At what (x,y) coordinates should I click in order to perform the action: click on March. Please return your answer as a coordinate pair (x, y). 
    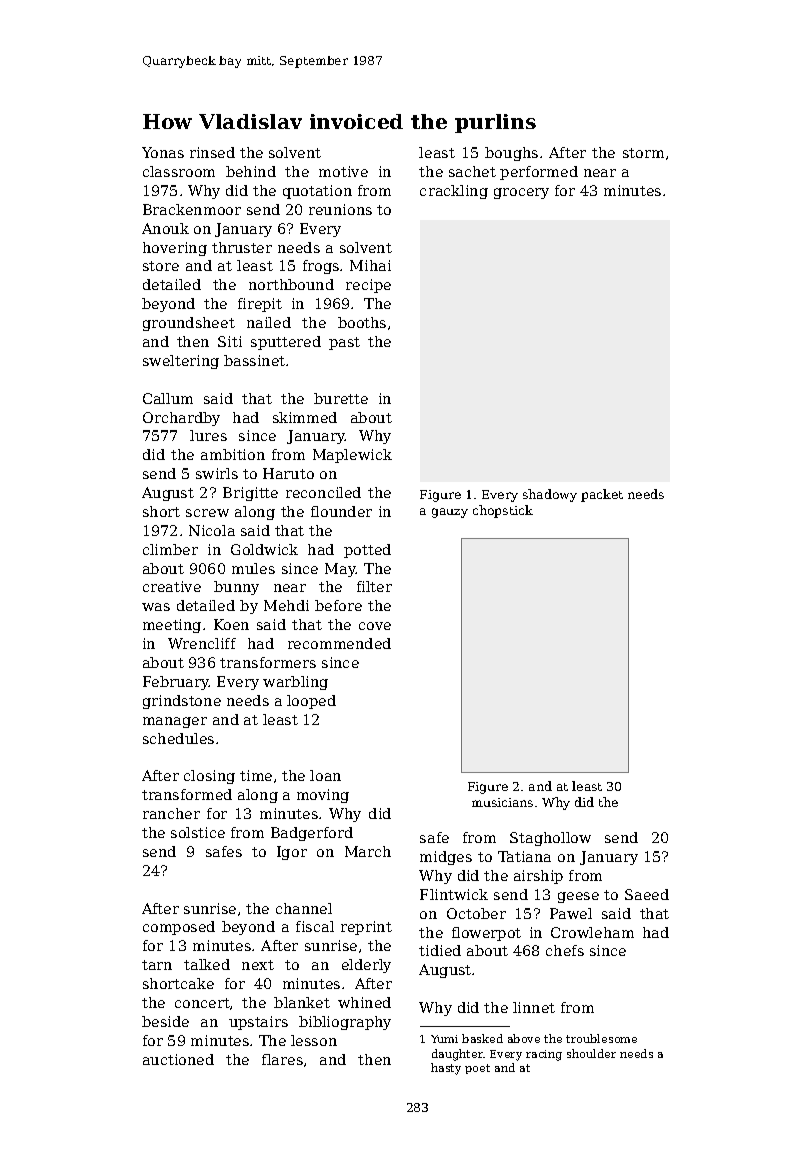
    Looking at the image, I should click on (368, 851).
